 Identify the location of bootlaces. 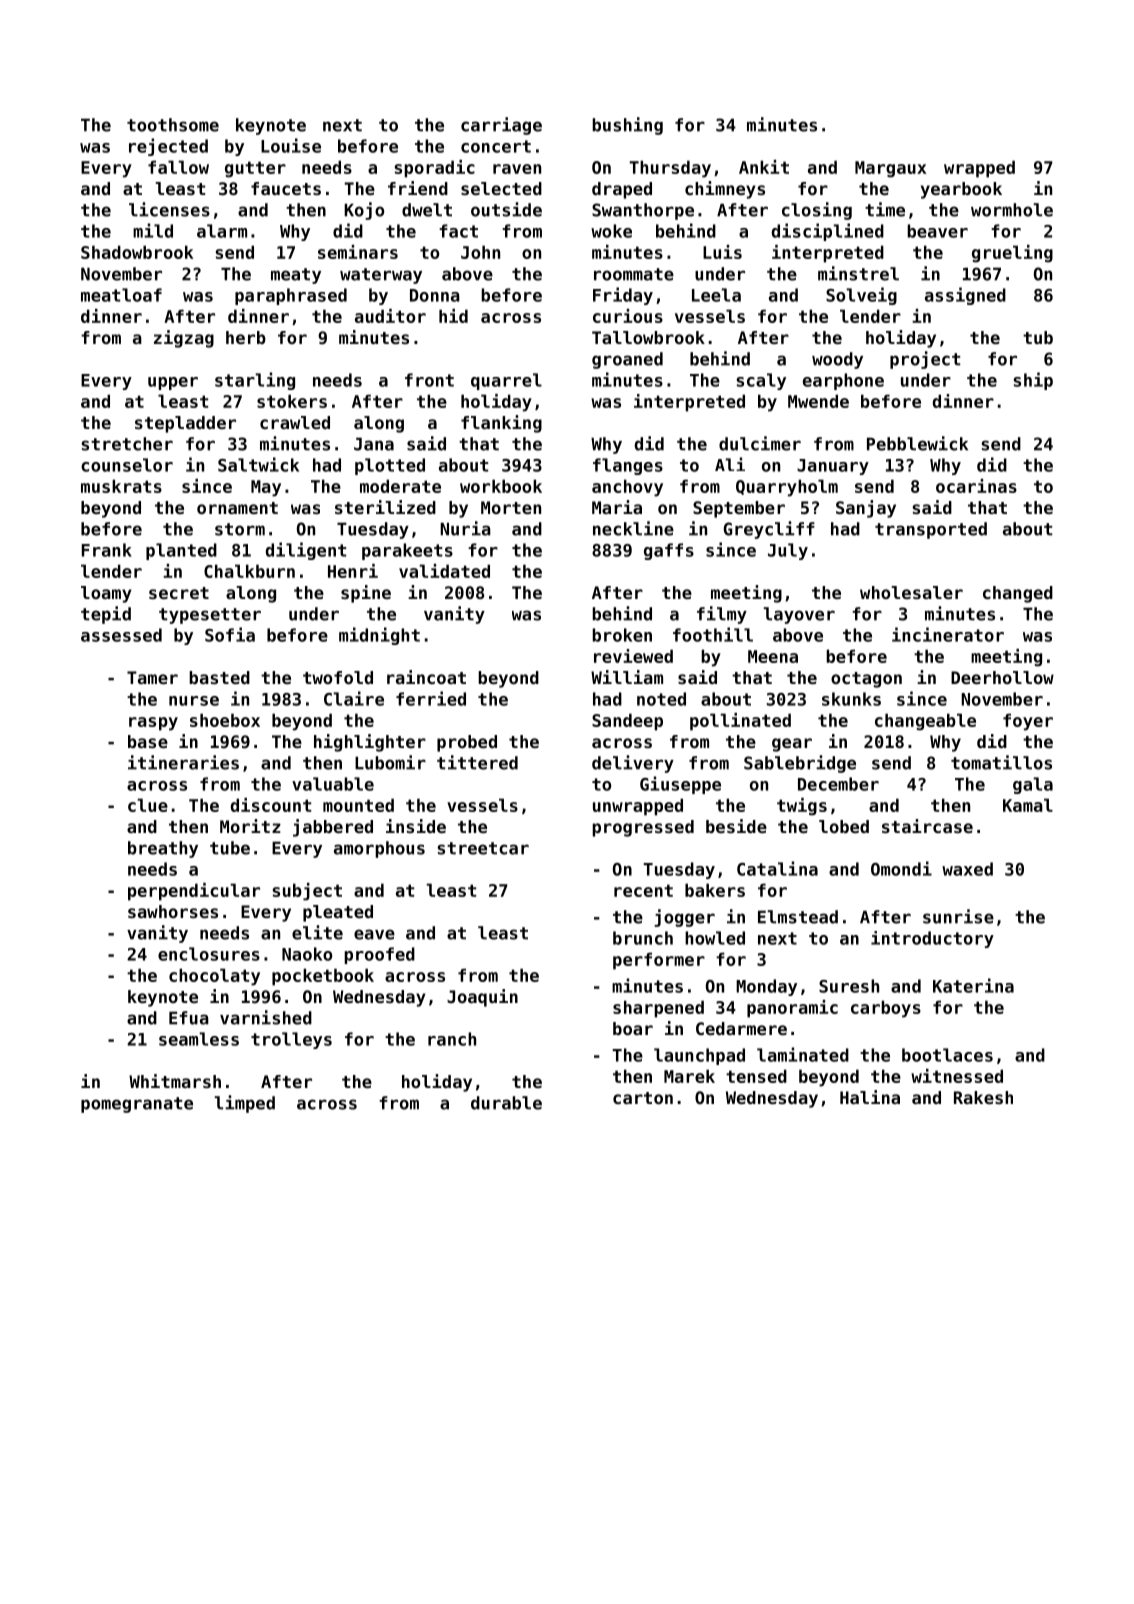
(947, 1055).
